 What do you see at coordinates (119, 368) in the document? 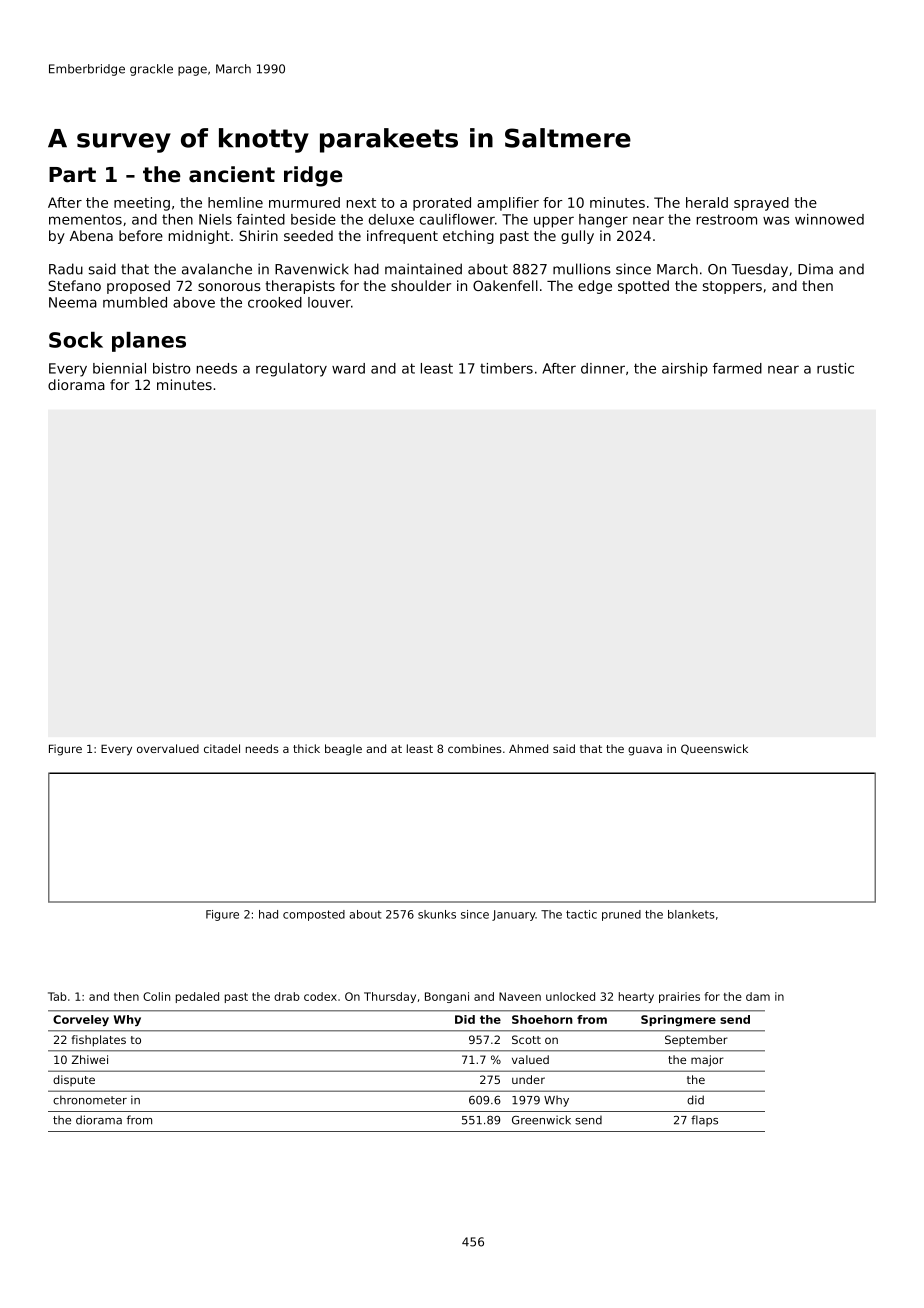
I see `biennial` at bounding box center [119, 368].
